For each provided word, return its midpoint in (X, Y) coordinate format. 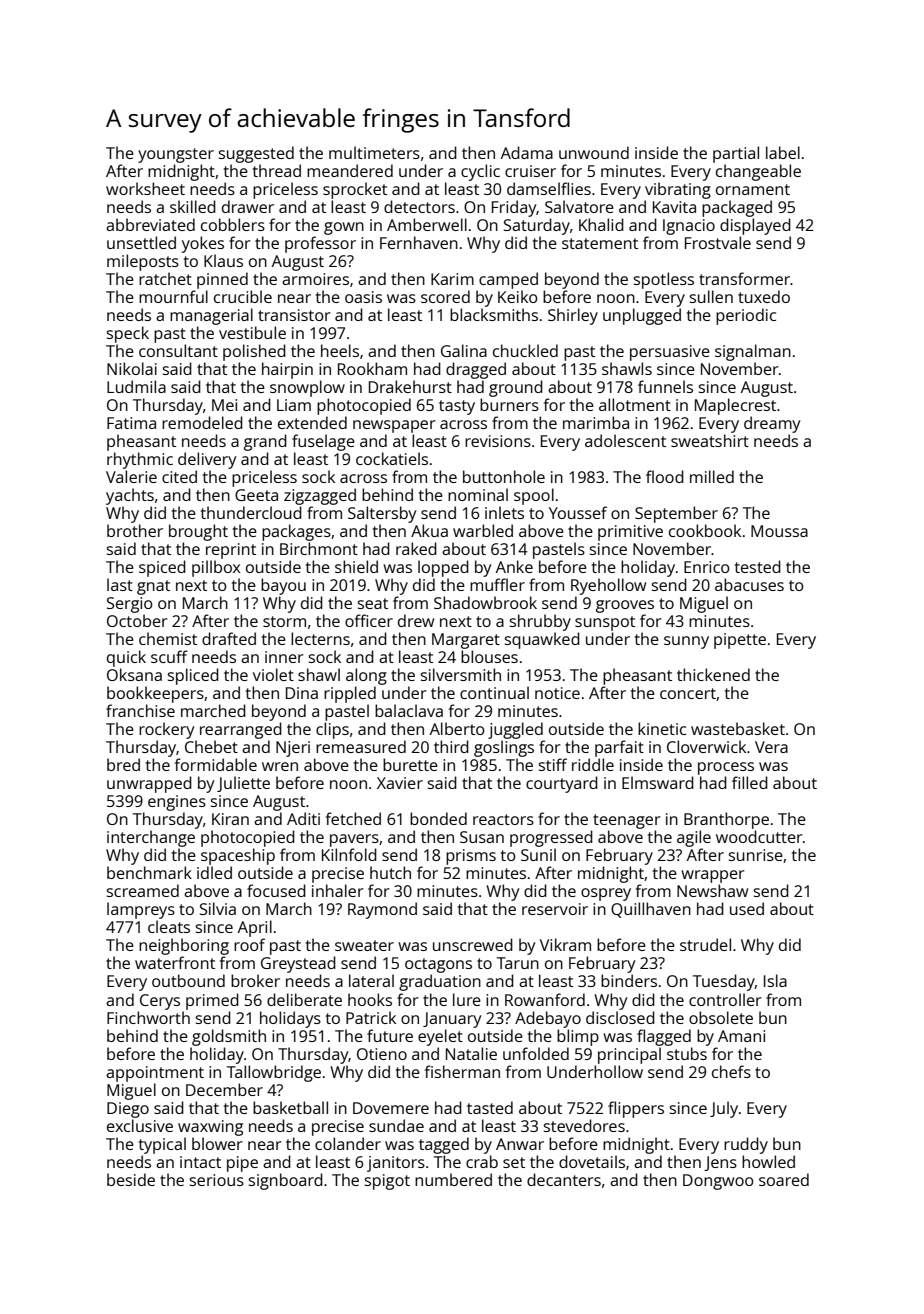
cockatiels (392, 458)
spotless (664, 280)
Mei (224, 405)
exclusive (140, 1125)
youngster (176, 155)
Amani (741, 1036)
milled (712, 476)
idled (214, 872)
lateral (371, 980)
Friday (514, 208)
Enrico (707, 567)
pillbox (216, 568)
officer (369, 620)
